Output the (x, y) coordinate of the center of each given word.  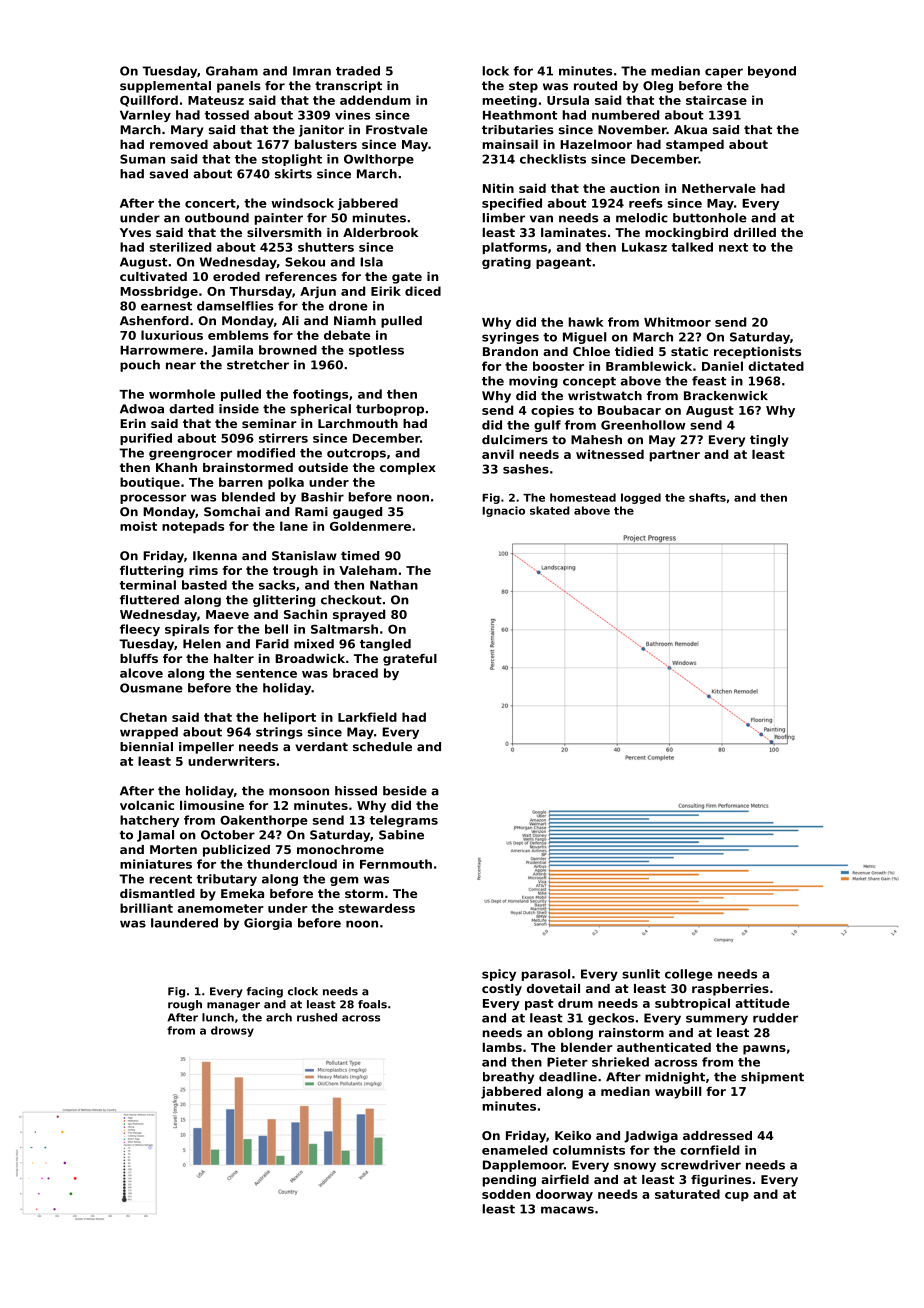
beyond (772, 72)
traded (358, 71)
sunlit (641, 974)
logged (641, 498)
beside (405, 791)
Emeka (242, 893)
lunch (218, 1017)
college (689, 975)
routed (595, 86)
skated (550, 510)
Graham (232, 71)
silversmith (284, 232)
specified (512, 204)
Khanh (176, 467)
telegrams (404, 821)
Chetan (143, 717)
